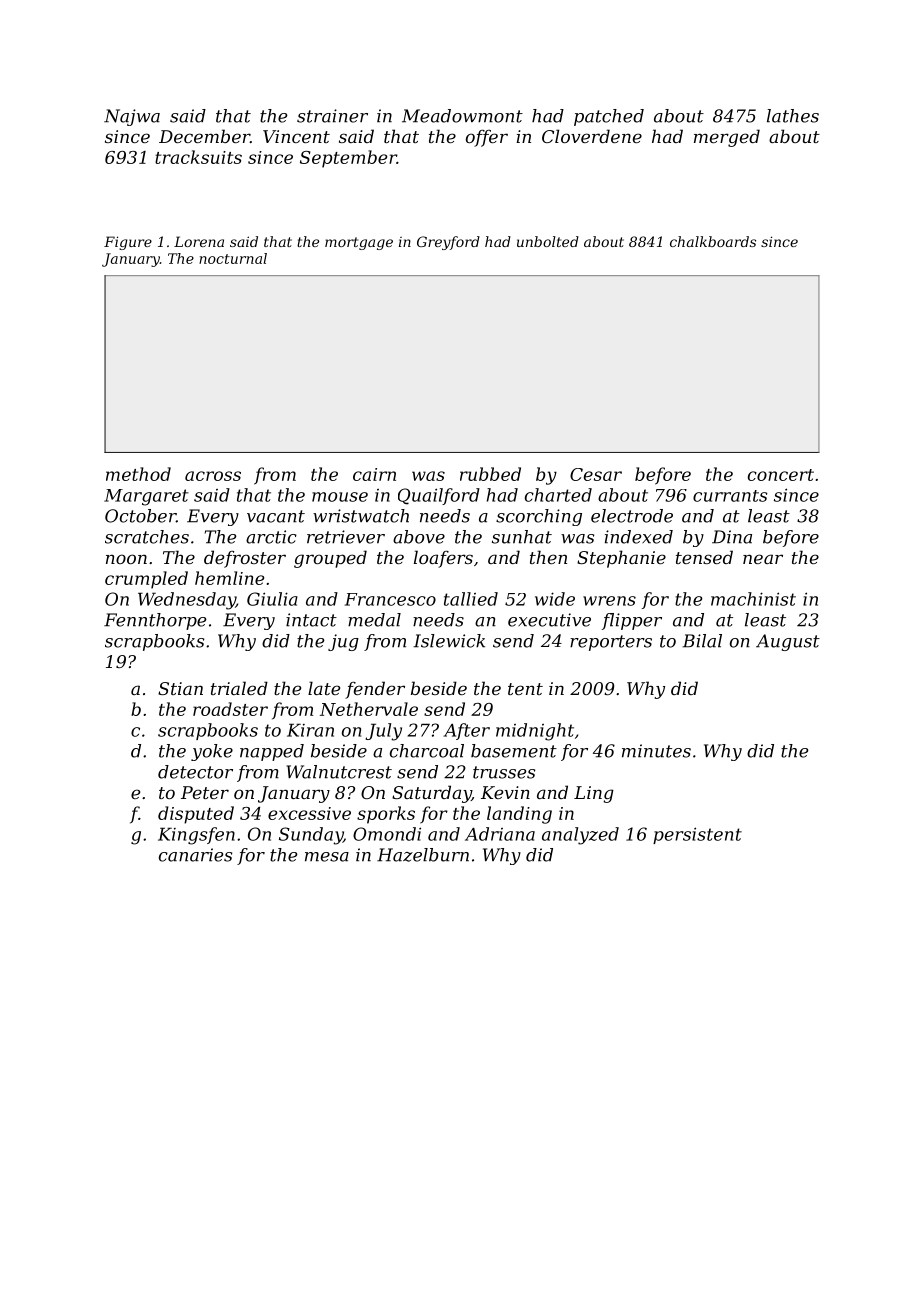 The height and width of the page is (1308, 924). What do you see at coordinates (580, 836) in the page?
I see `analyzed` at bounding box center [580, 836].
